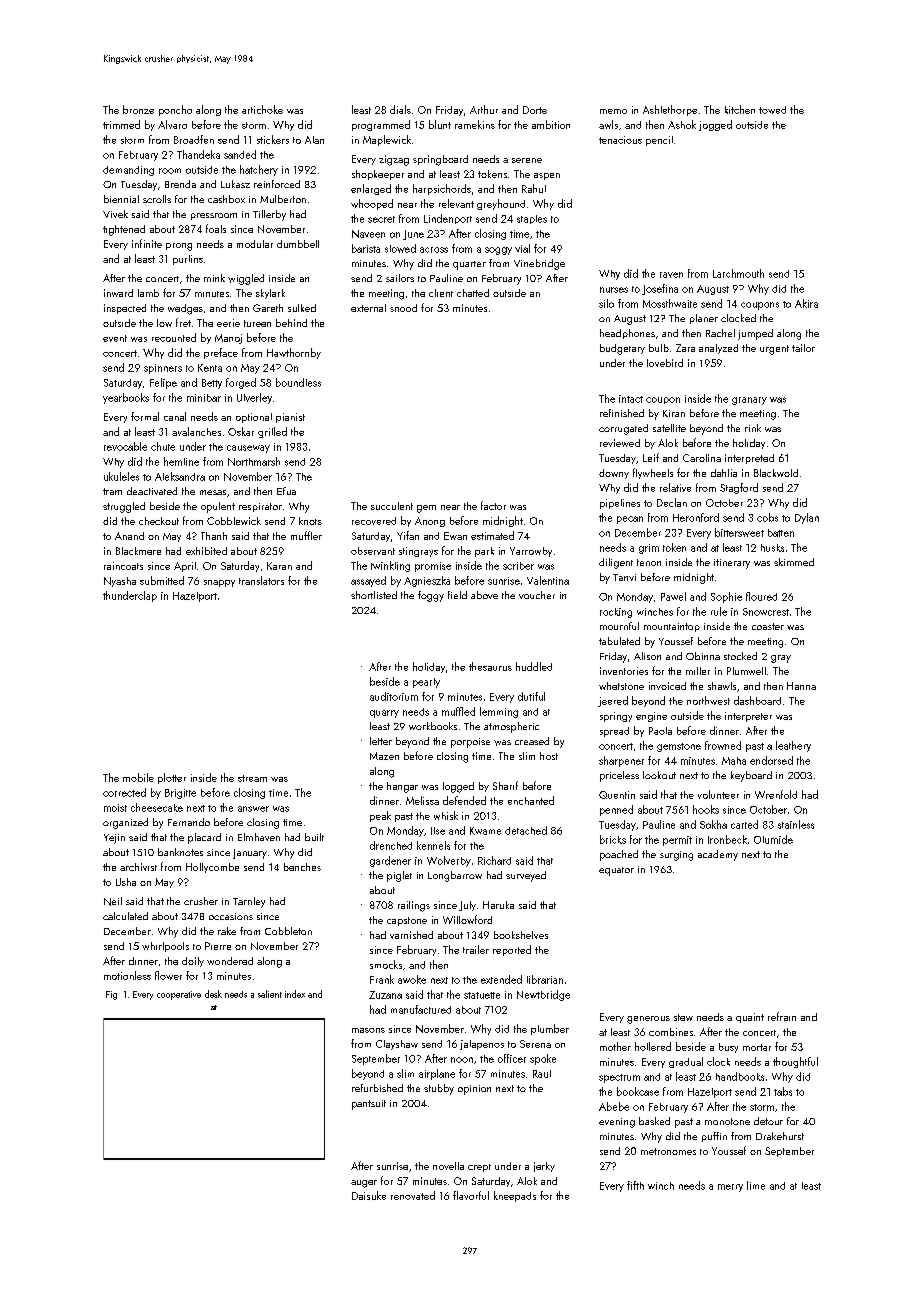  What do you see at coordinates (740, 109) in the image?
I see `kitchen` at bounding box center [740, 109].
